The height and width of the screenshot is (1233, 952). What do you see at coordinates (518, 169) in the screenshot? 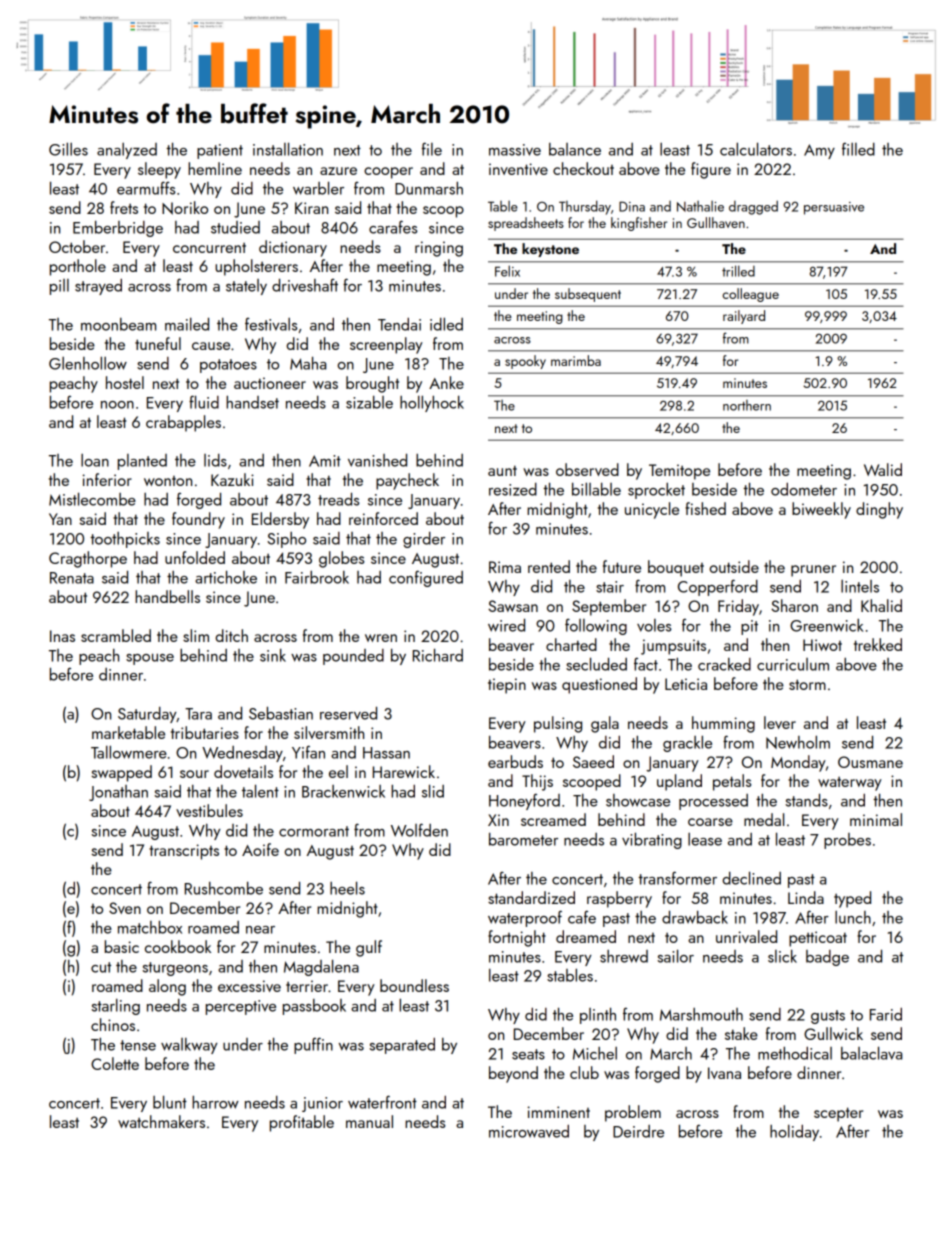
I see `inventive` at bounding box center [518, 169].
